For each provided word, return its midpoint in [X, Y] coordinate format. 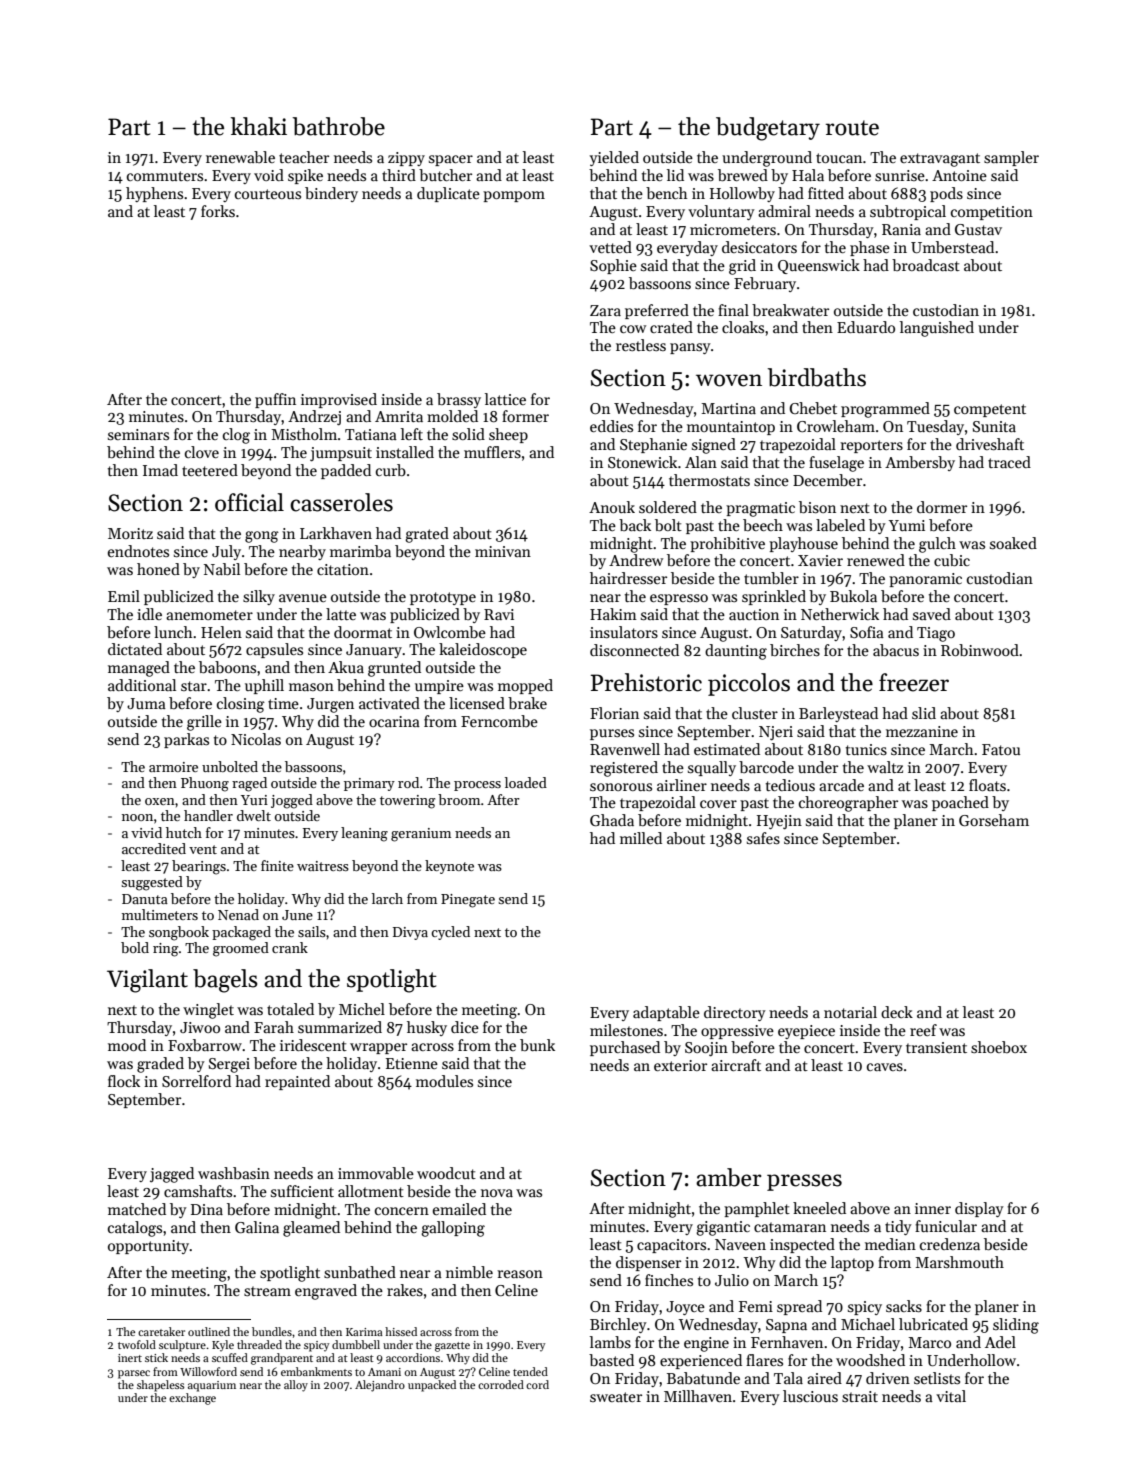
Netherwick [840, 614]
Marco [929, 1342]
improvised [339, 400]
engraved [326, 1292]
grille [204, 723]
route [852, 128]
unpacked [432, 1386]
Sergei [229, 1065]
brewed [743, 175]
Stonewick [642, 462]
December [827, 480]
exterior [680, 1065]
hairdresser [628, 578]
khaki [259, 126]
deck [897, 1012]
